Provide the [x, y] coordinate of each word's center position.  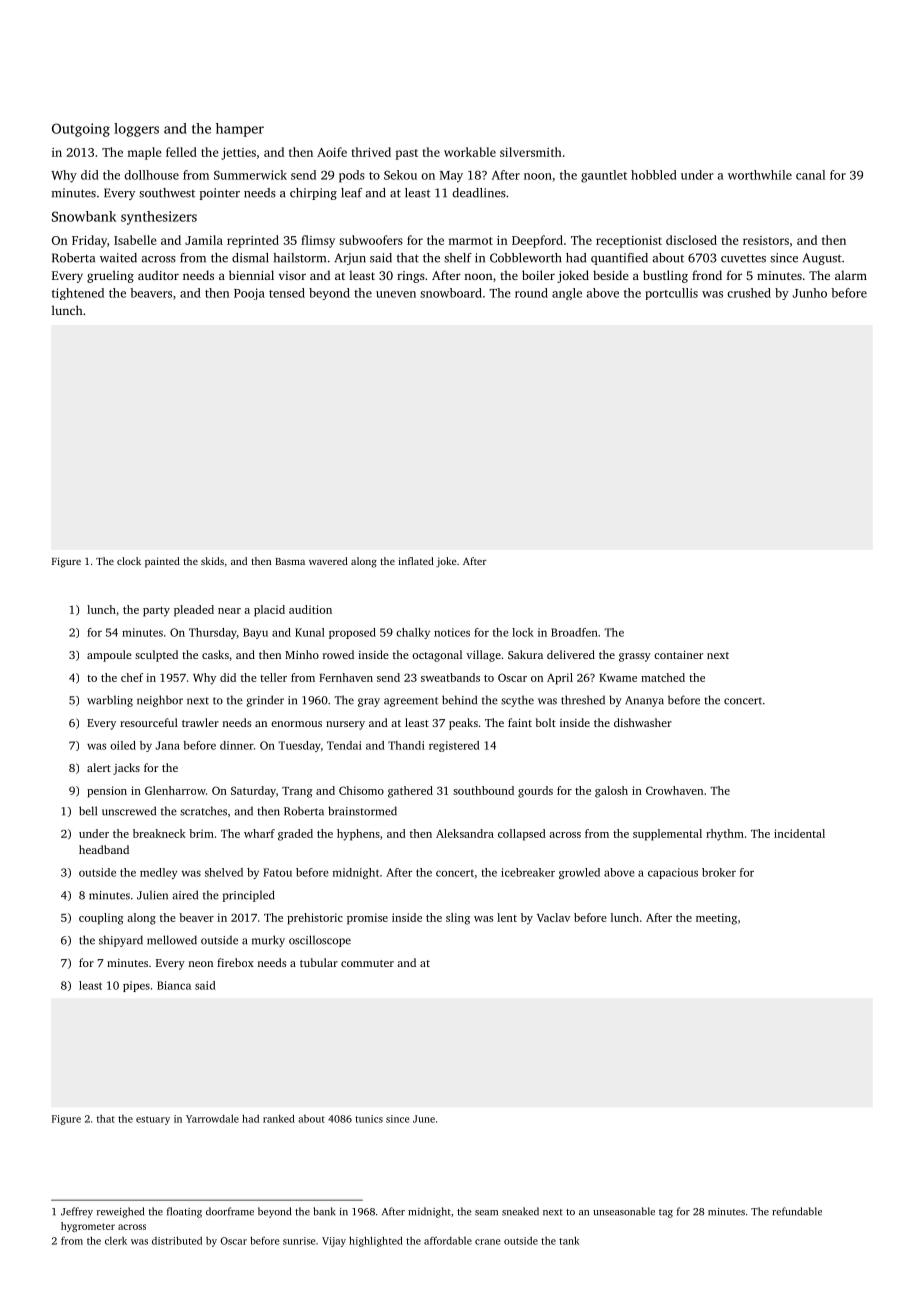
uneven [396, 294]
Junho [810, 293]
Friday [89, 241]
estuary [153, 1120]
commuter [367, 963]
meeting [716, 919]
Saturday [253, 792]
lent [507, 917]
